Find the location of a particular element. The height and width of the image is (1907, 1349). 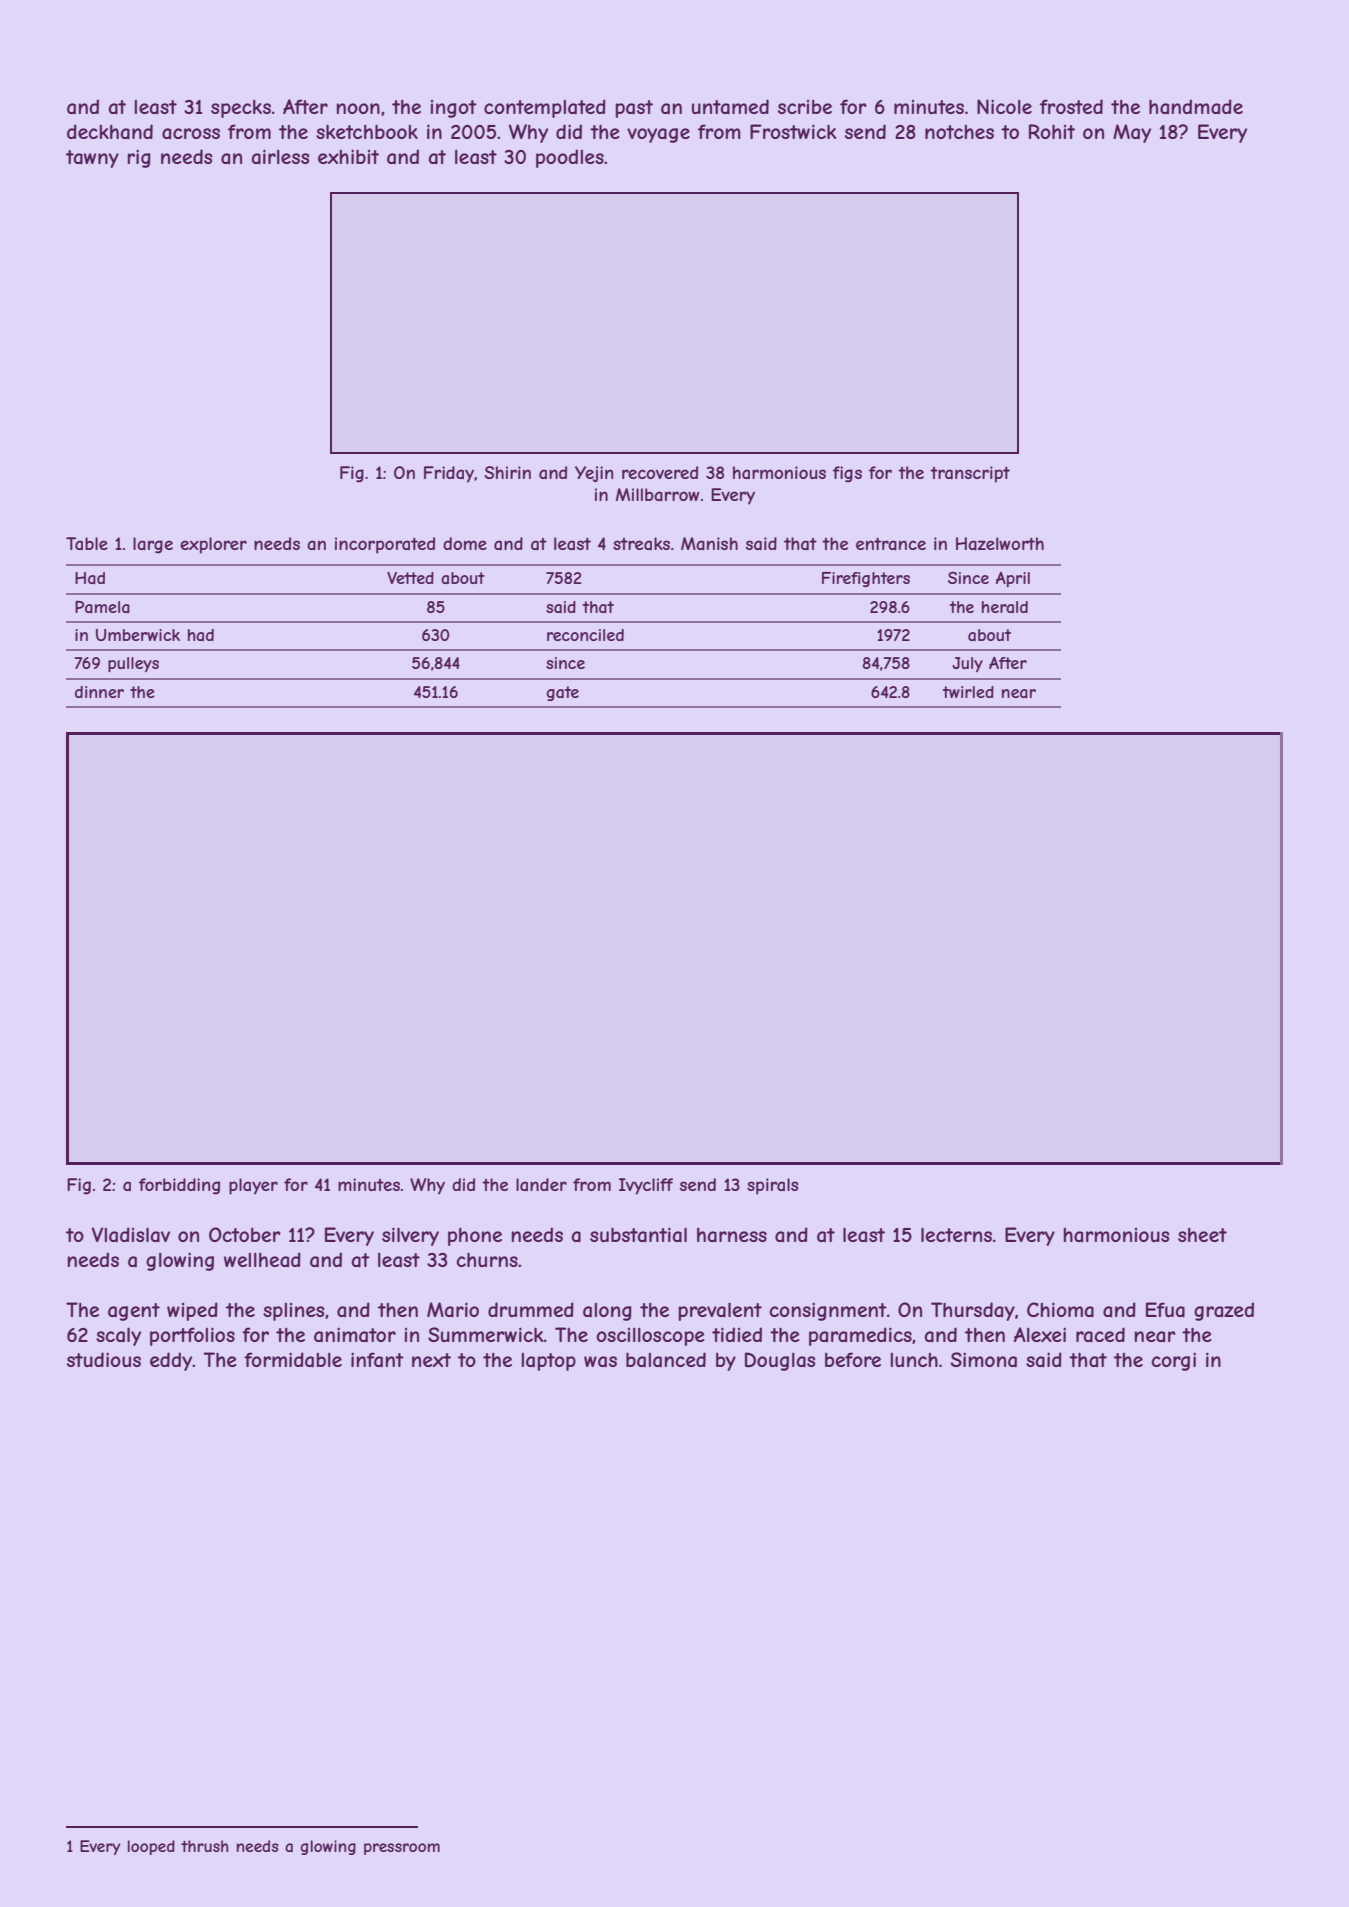

herald is located at coordinates (1005, 607).
